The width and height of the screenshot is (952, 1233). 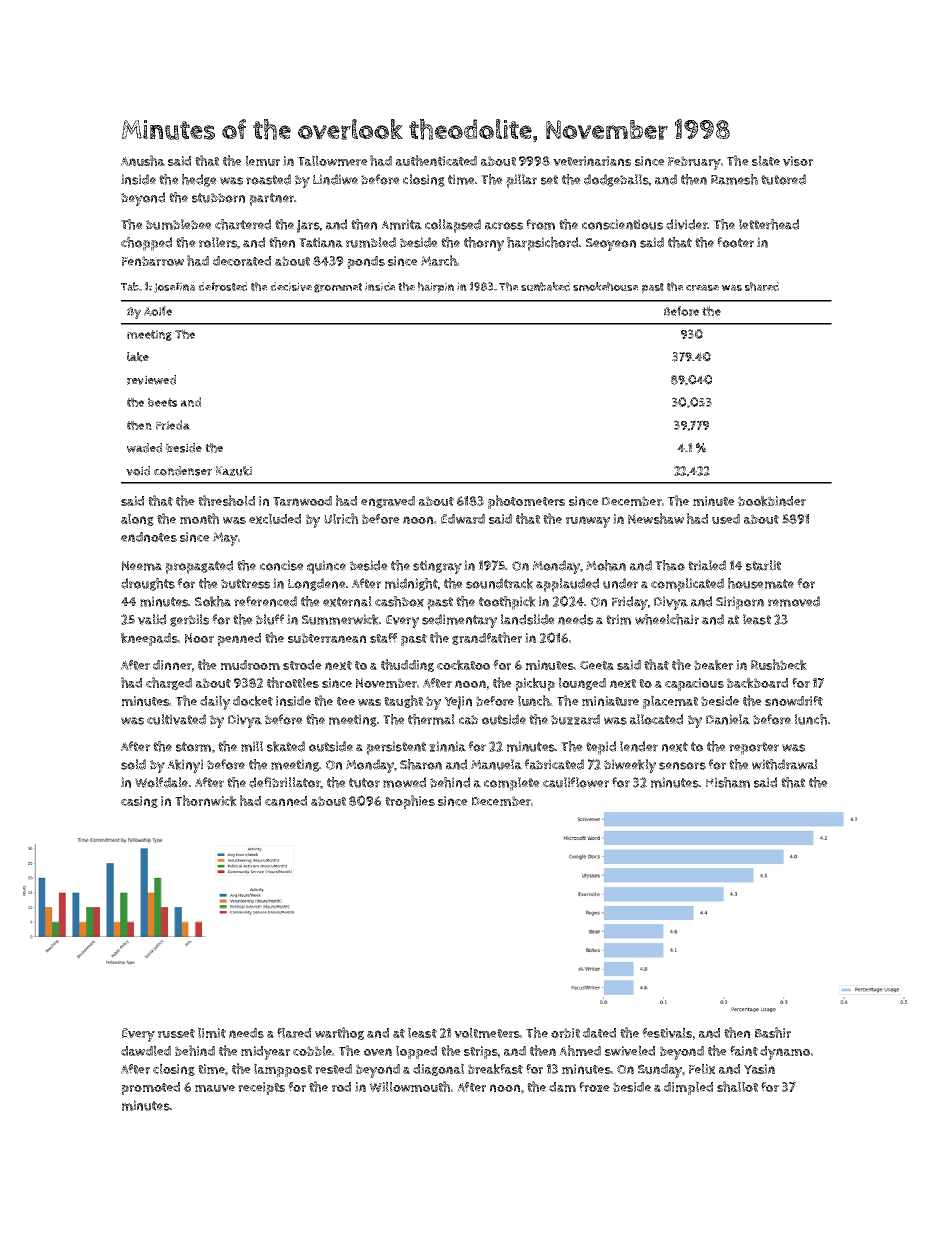 I want to click on Tallowmere, so click(x=332, y=160).
